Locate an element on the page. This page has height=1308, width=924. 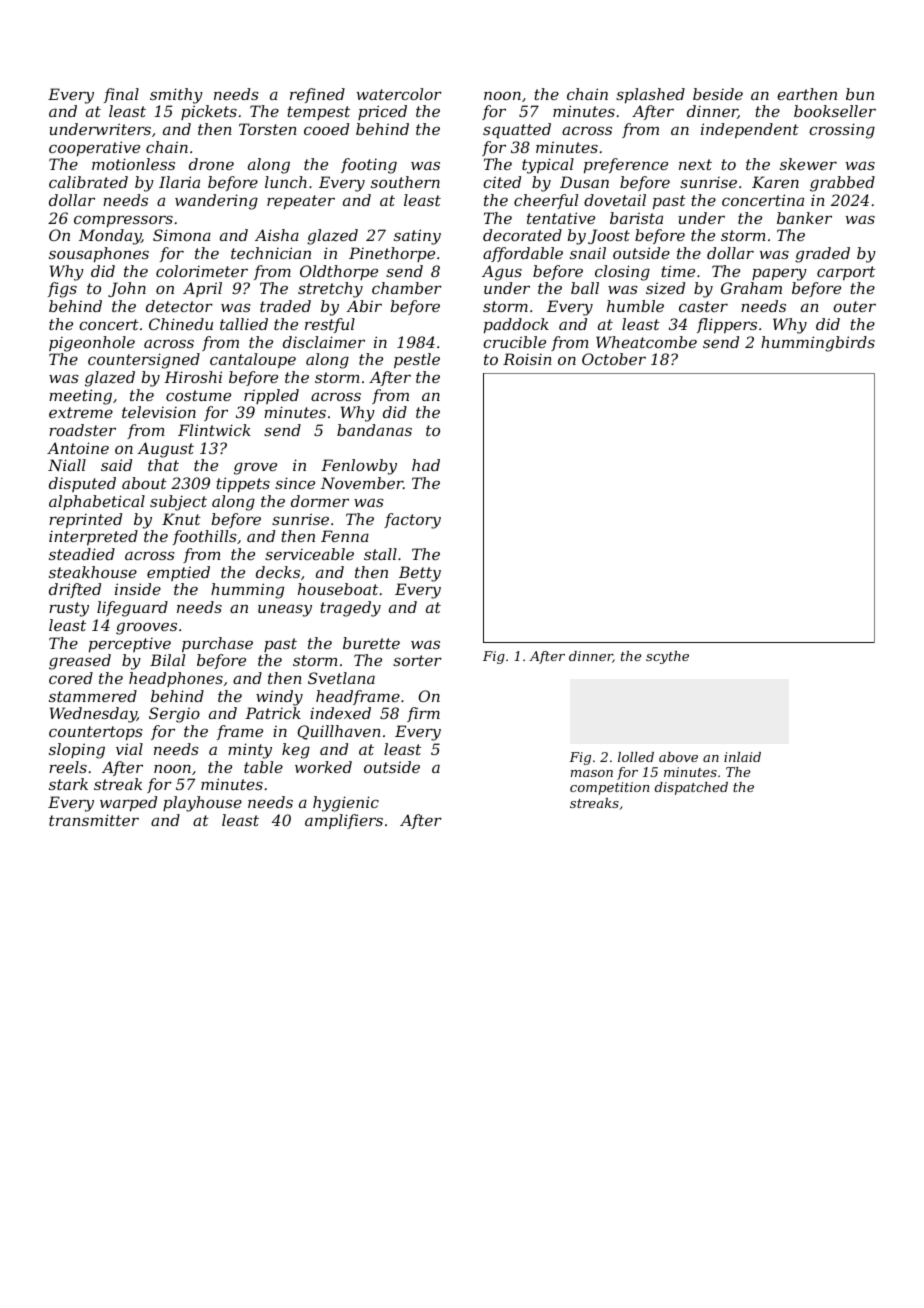
smithy is located at coordinates (176, 96).
